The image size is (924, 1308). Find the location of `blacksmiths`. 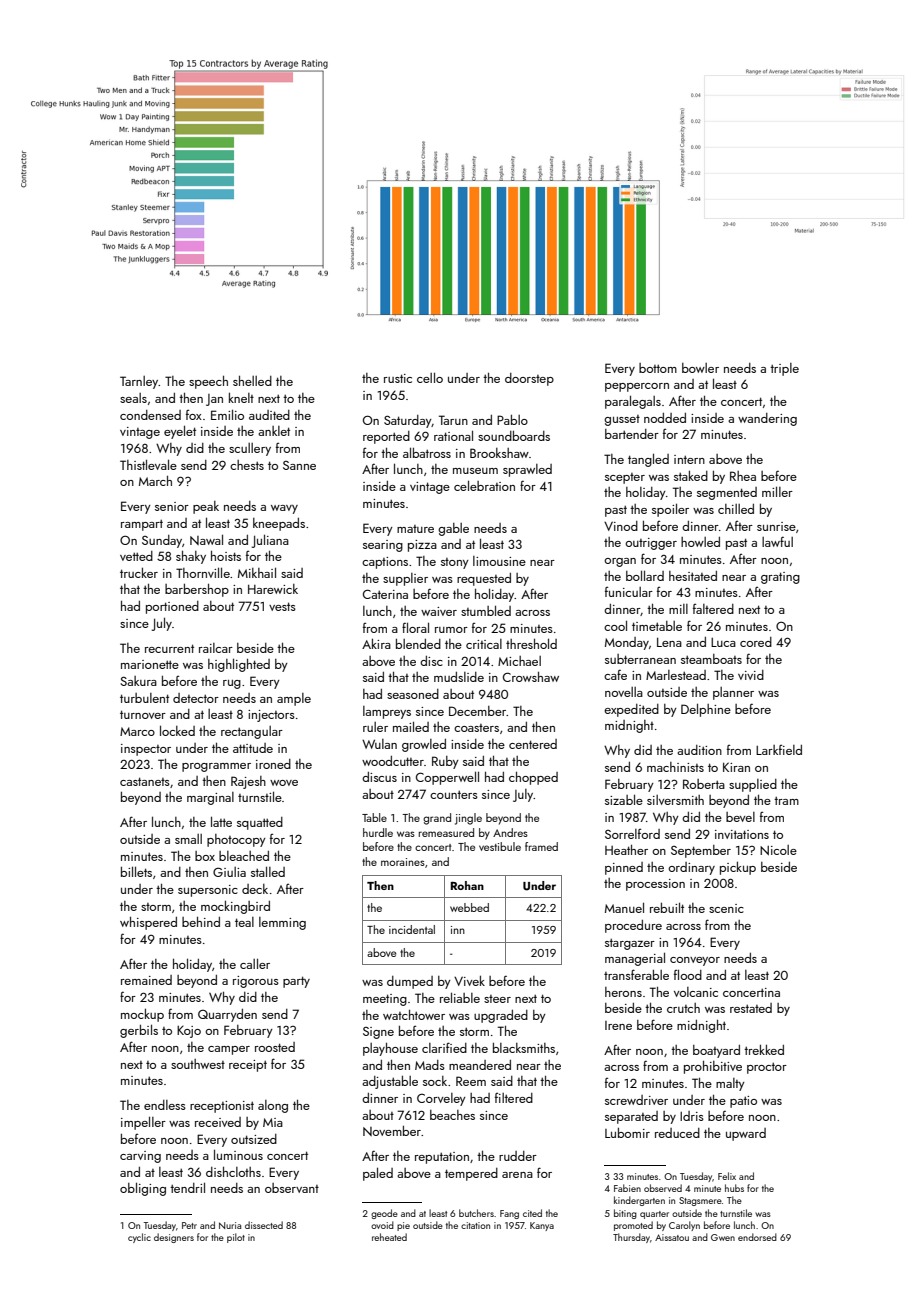

blacksmiths is located at coordinates (524, 1048).
